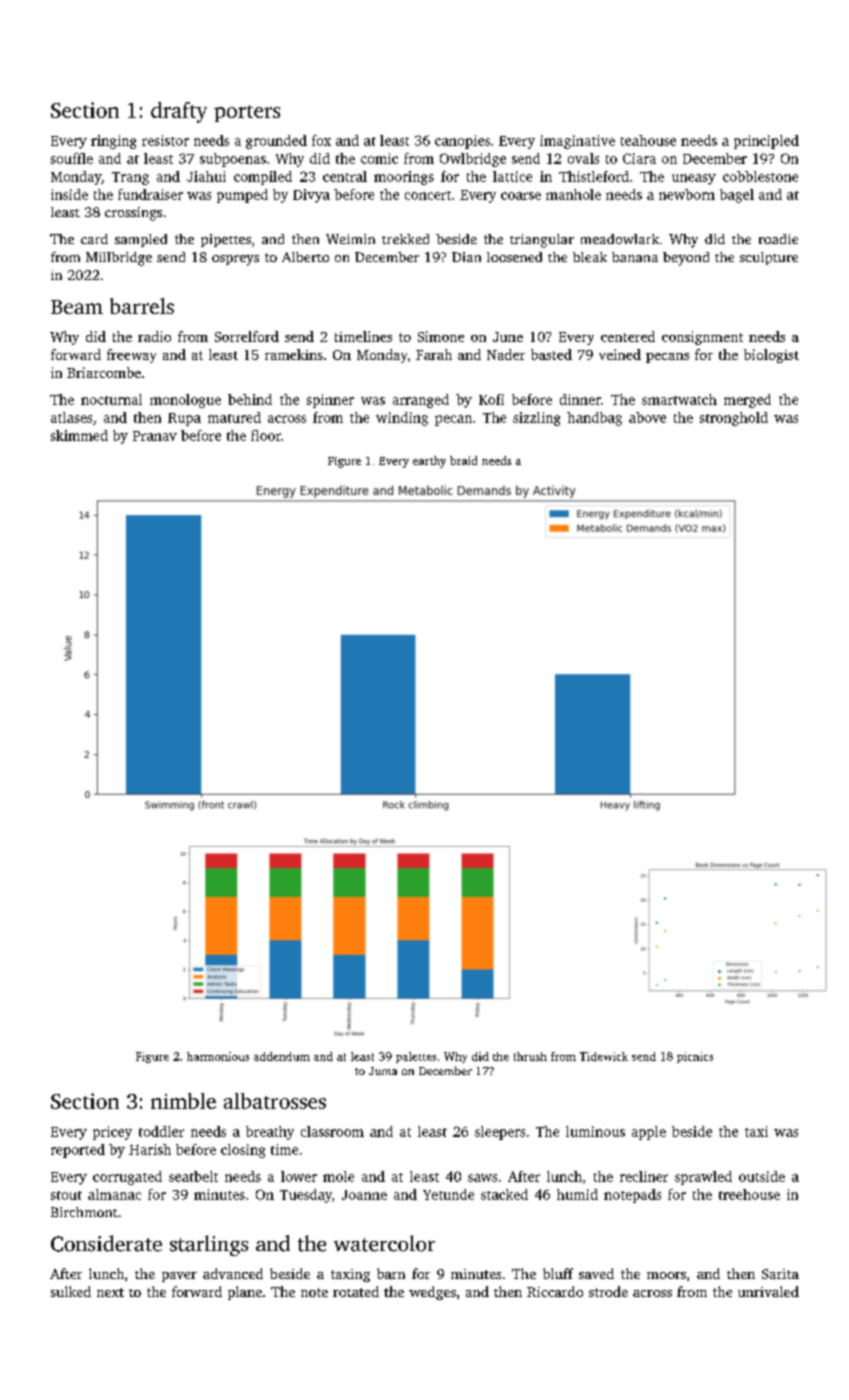 The width and height of the document is (849, 1400). Describe the element at coordinates (590, 257) in the document. I see `bleak` at that location.
